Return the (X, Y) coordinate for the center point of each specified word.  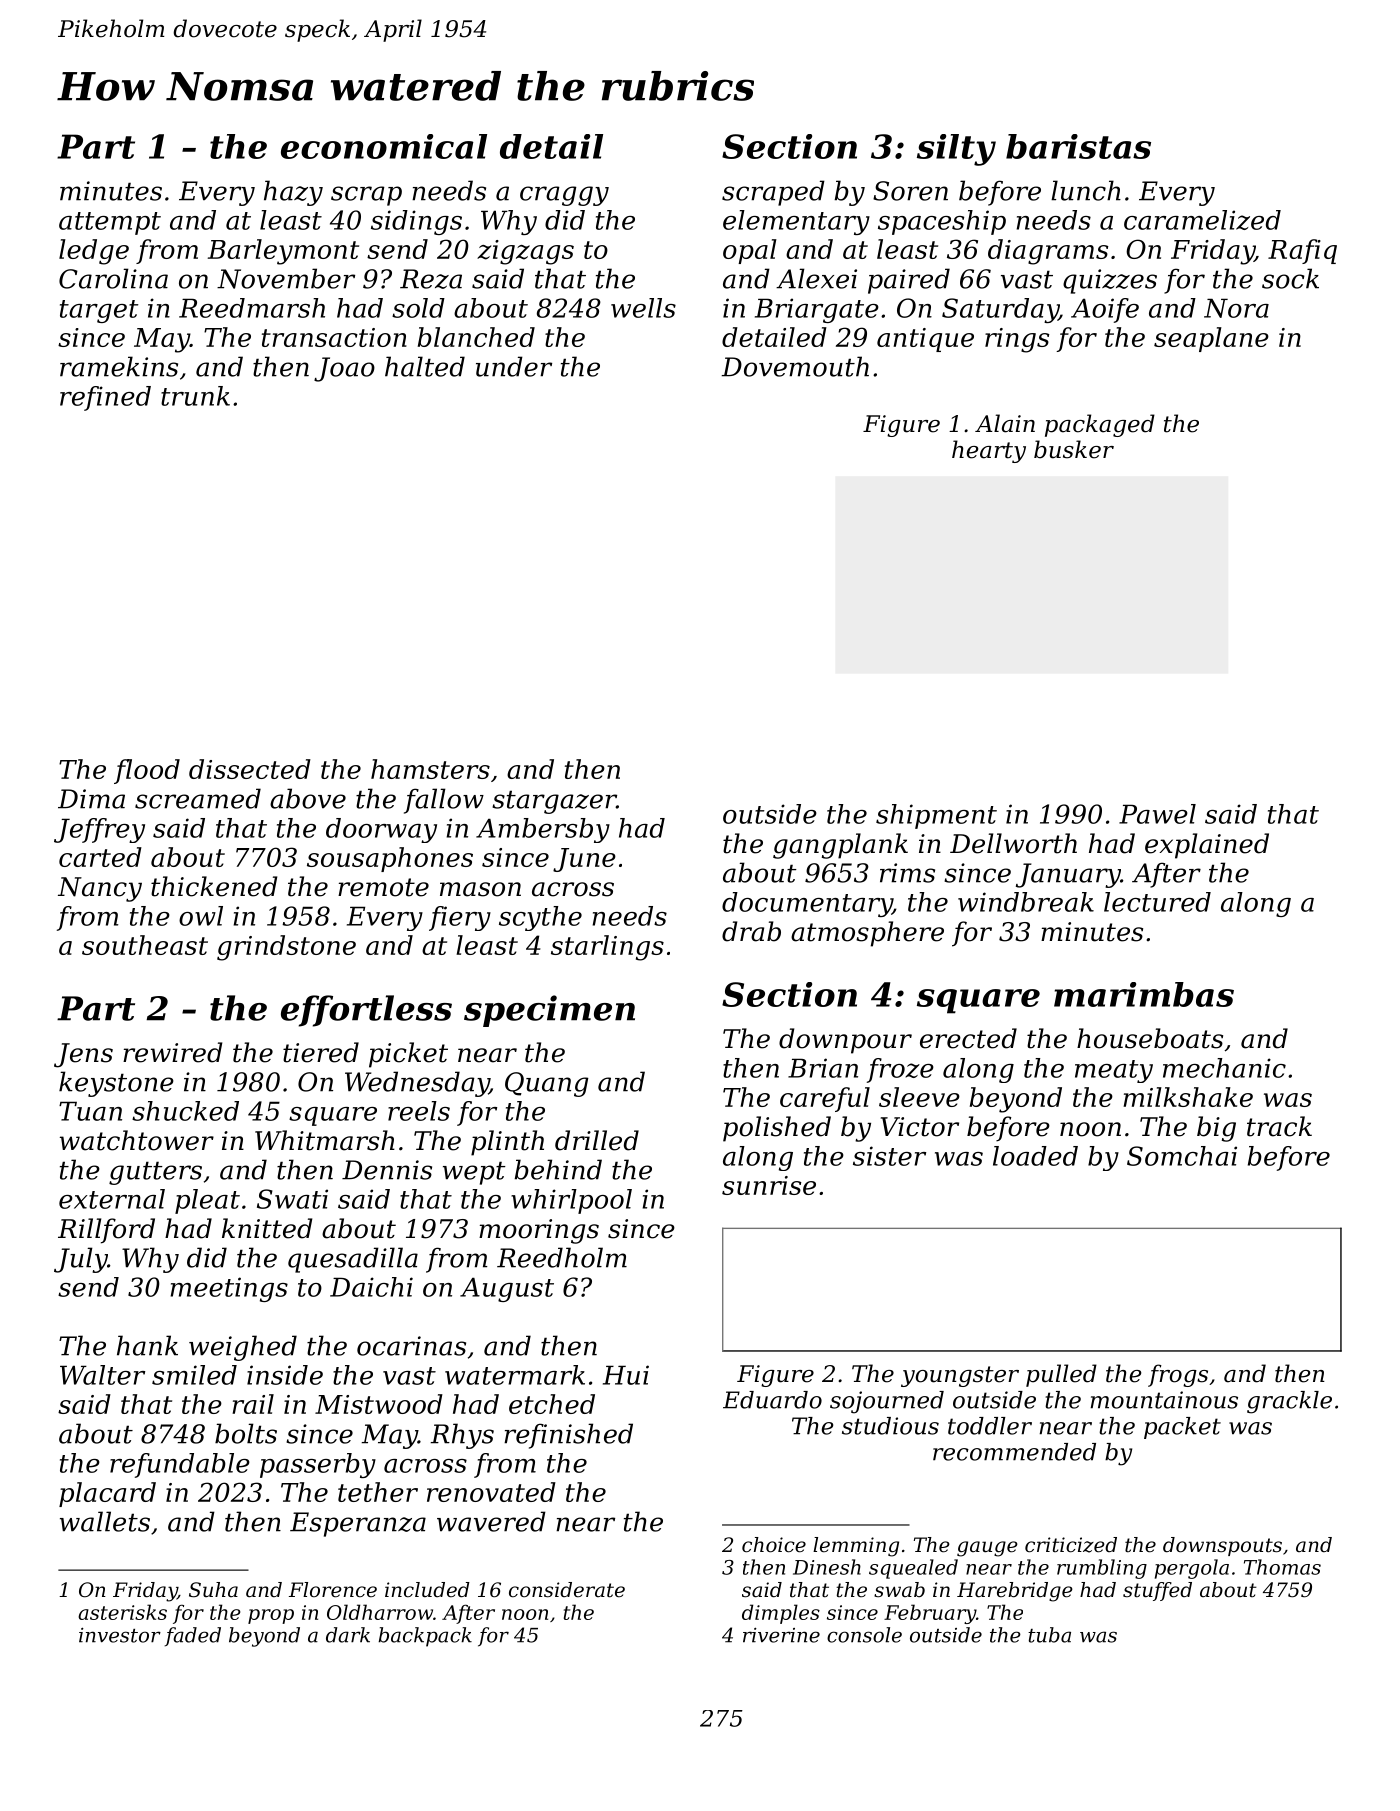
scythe (540, 918)
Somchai (1182, 1156)
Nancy (100, 889)
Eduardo (772, 1400)
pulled (1061, 1375)
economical (384, 146)
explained (1207, 846)
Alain (1005, 423)
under (514, 366)
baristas (1078, 146)
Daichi (371, 1287)
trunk (195, 396)
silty (956, 150)
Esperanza (358, 1524)
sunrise (769, 1185)
